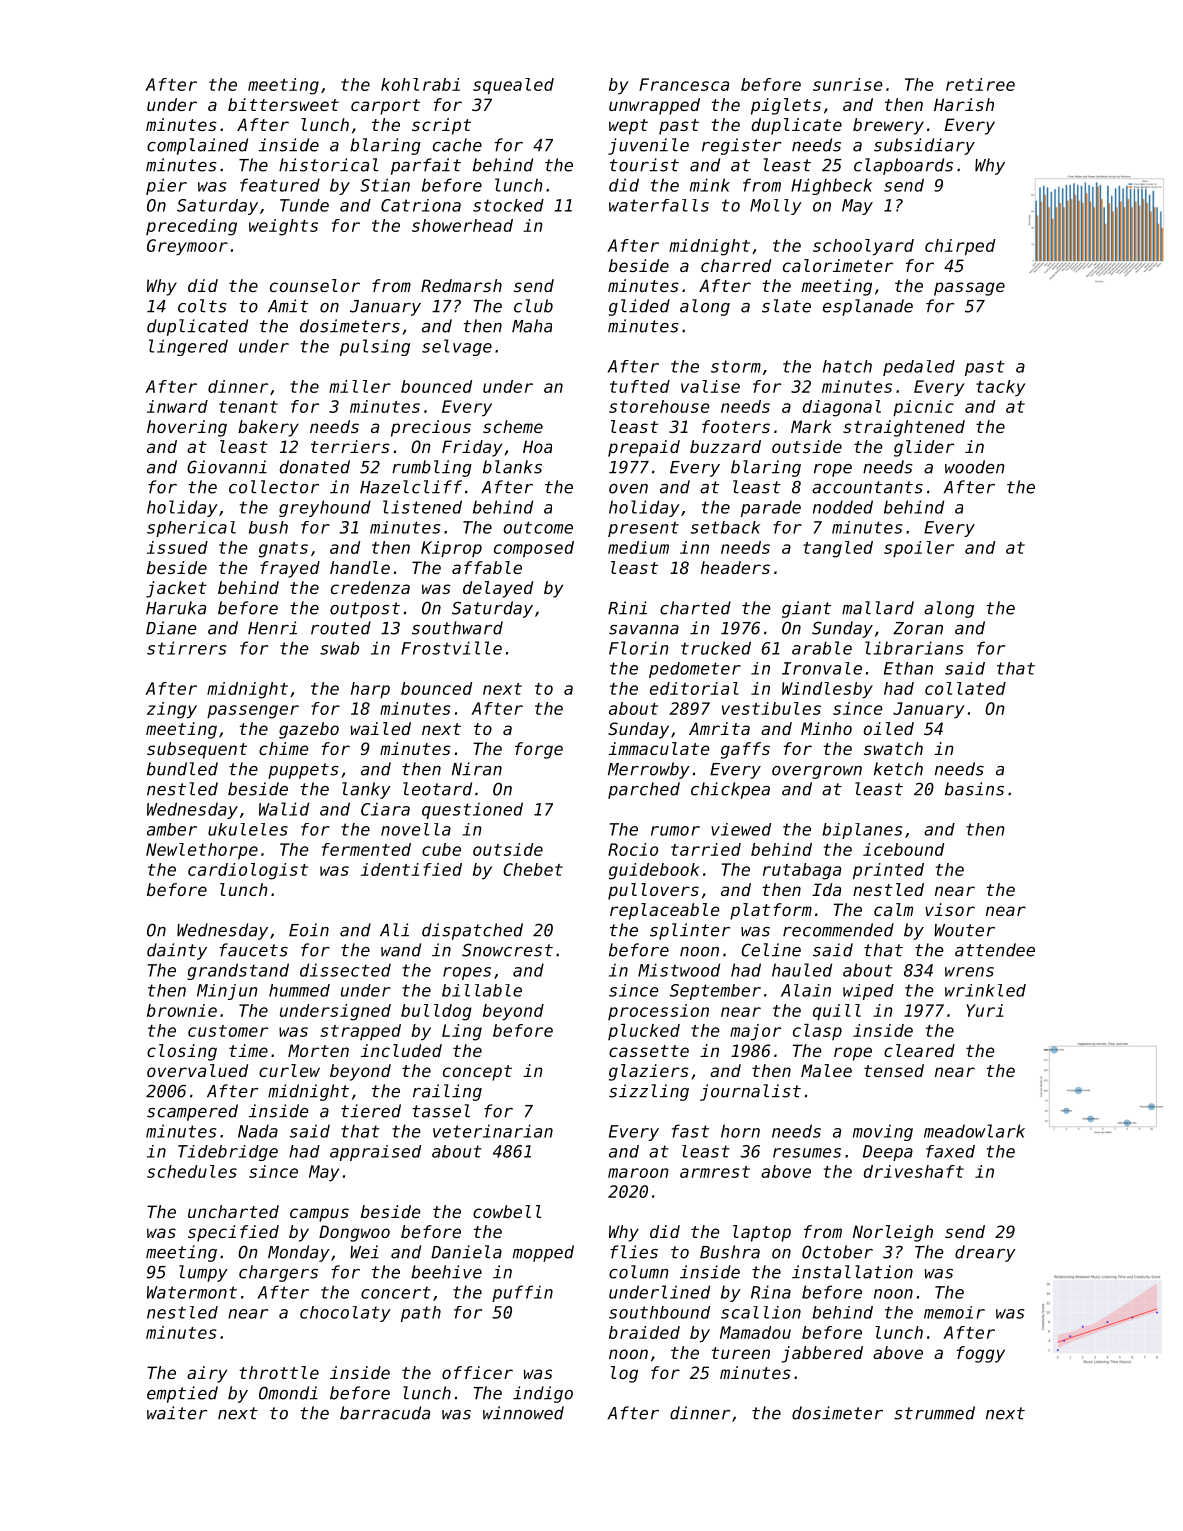  What do you see at coordinates (523, 1413) in the screenshot?
I see `winnowed` at bounding box center [523, 1413].
